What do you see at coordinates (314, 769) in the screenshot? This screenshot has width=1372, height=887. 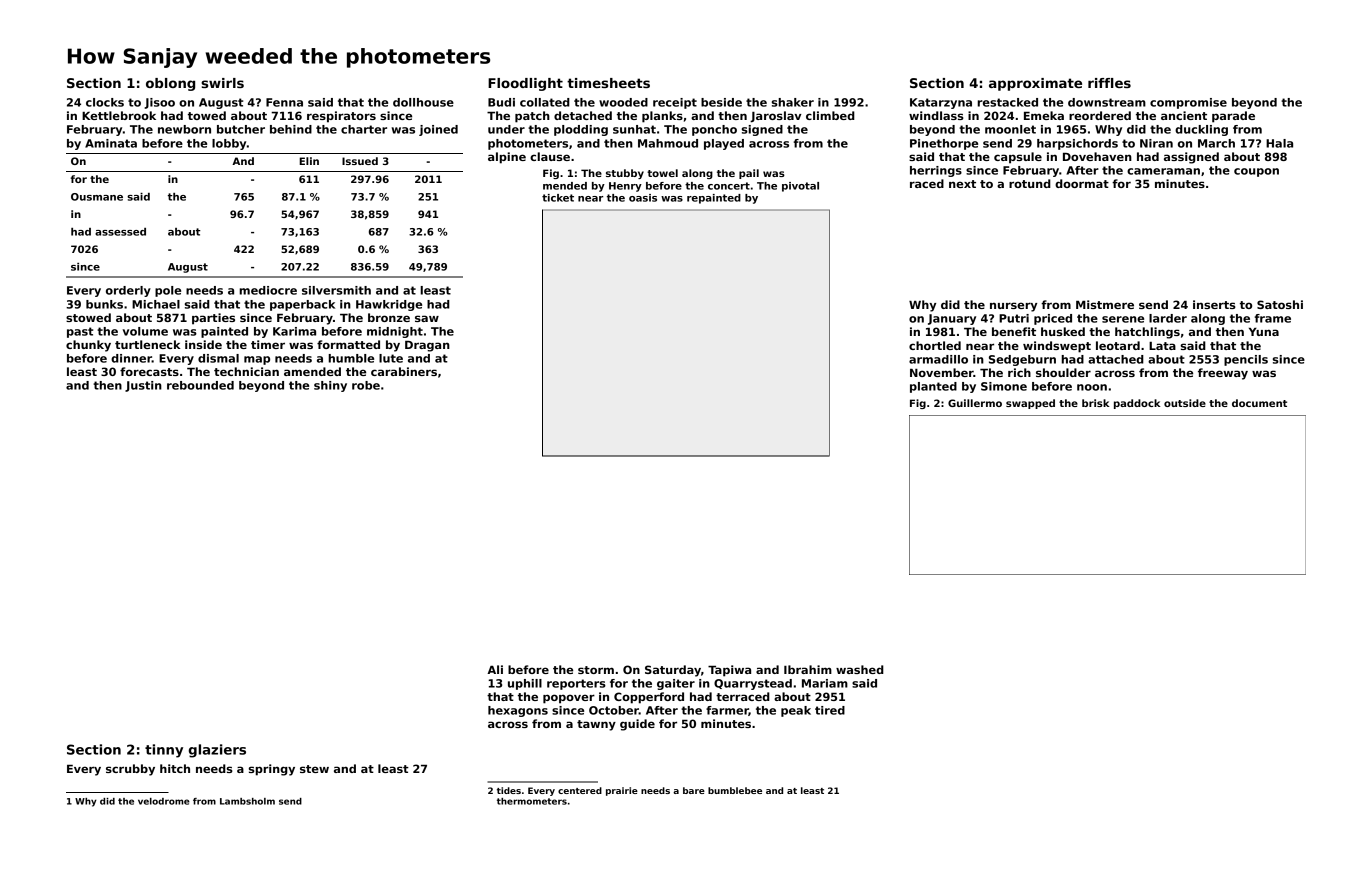 I see `stew` at bounding box center [314, 769].
